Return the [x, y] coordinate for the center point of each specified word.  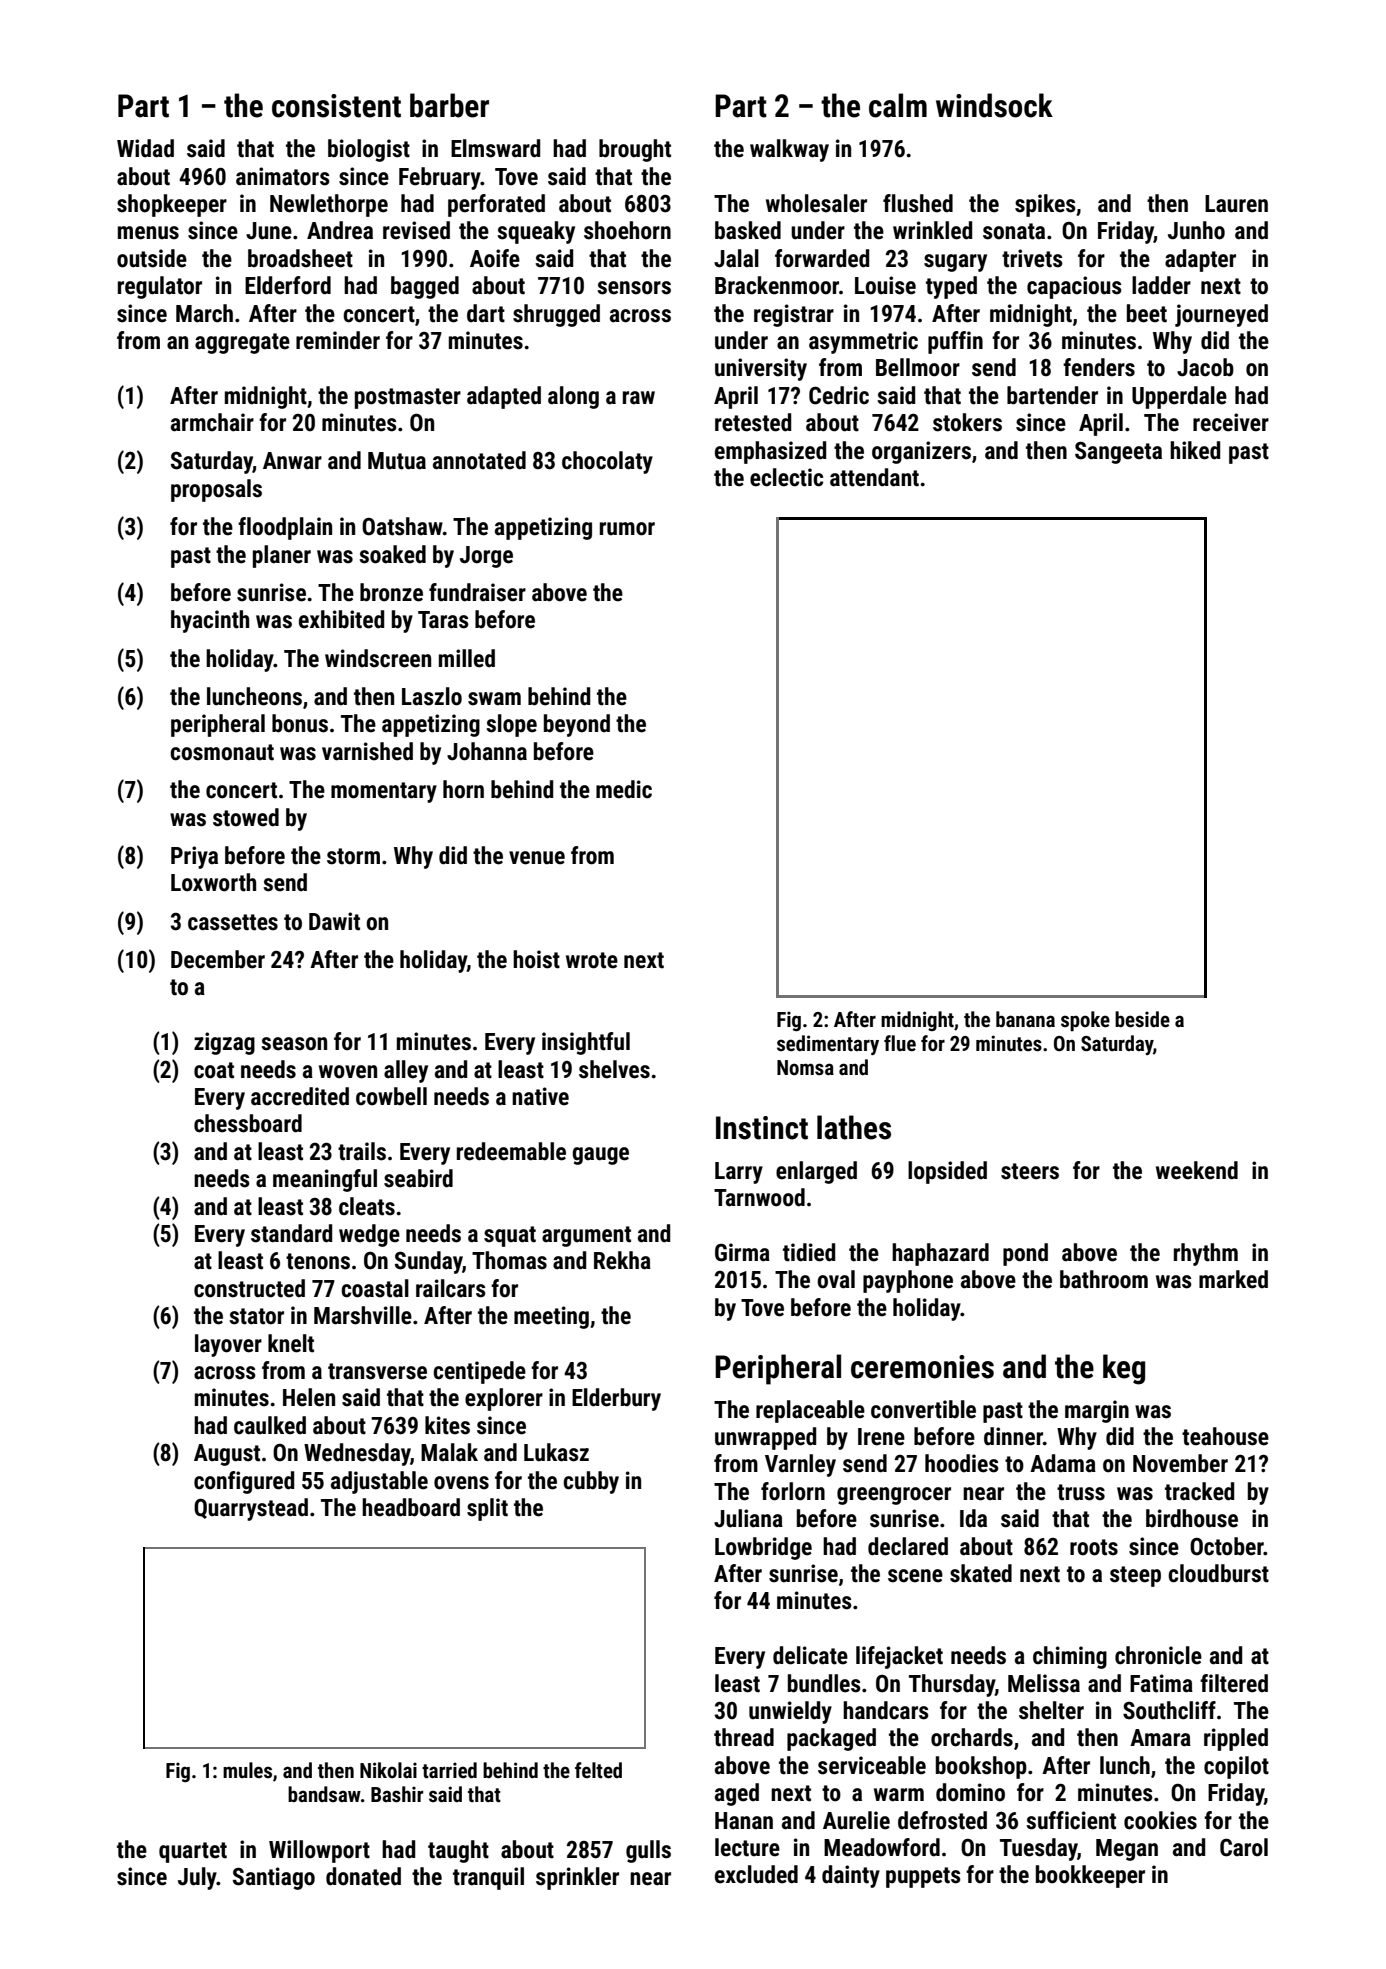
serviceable [872, 1765]
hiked [1195, 450]
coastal [375, 1288]
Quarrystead [251, 1509]
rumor [627, 529]
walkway [789, 150]
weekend [1197, 1170]
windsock [994, 105]
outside [152, 258]
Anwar [292, 461]
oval [836, 1279]
